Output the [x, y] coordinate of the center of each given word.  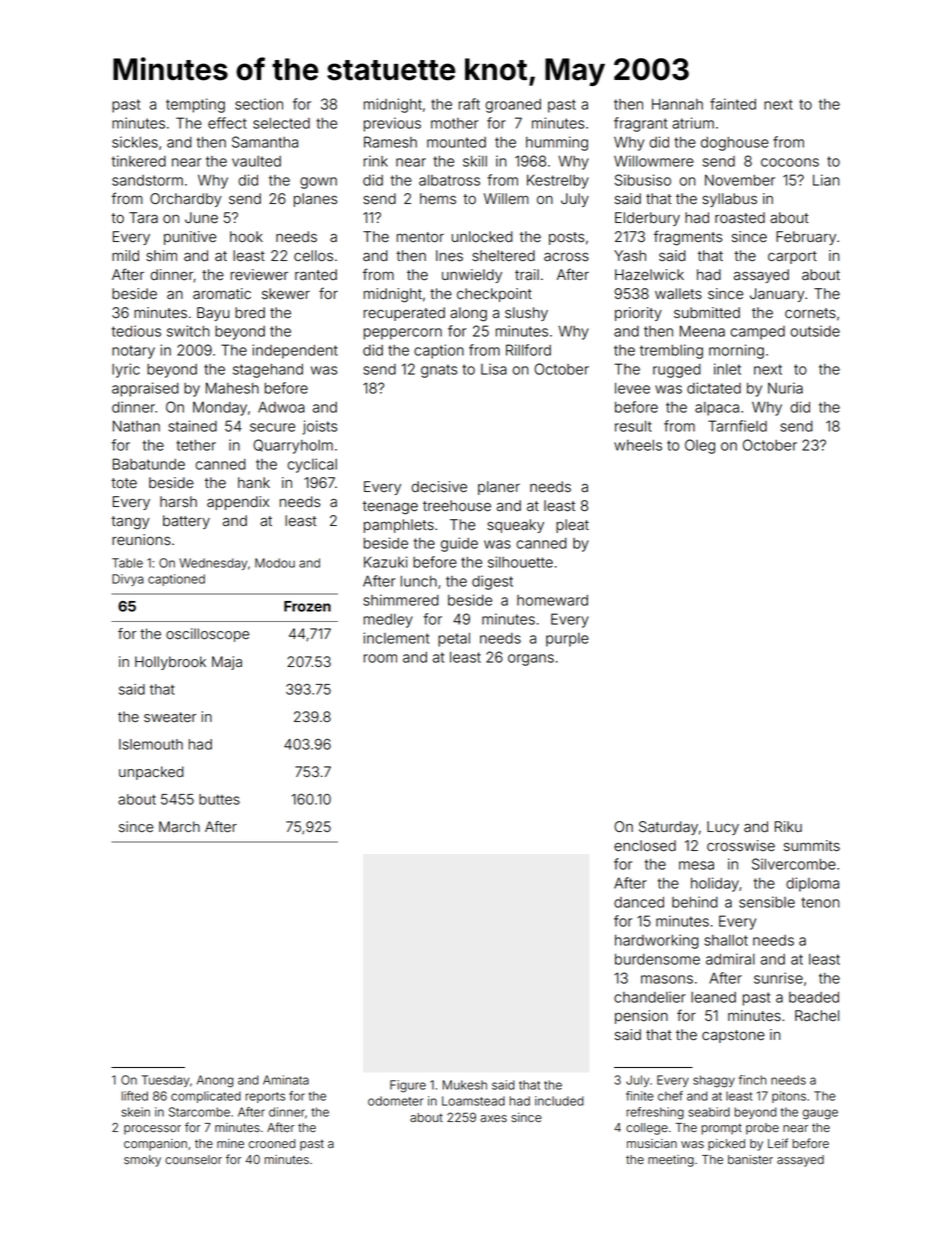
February [806, 238]
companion [155, 1145]
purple [567, 640]
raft [469, 104]
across [566, 257]
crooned [271, 1144]
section [259, 104]
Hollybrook [170, 663]
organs [531, 660]
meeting [671, 1161]
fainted [733, 104]
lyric [126, 370]
